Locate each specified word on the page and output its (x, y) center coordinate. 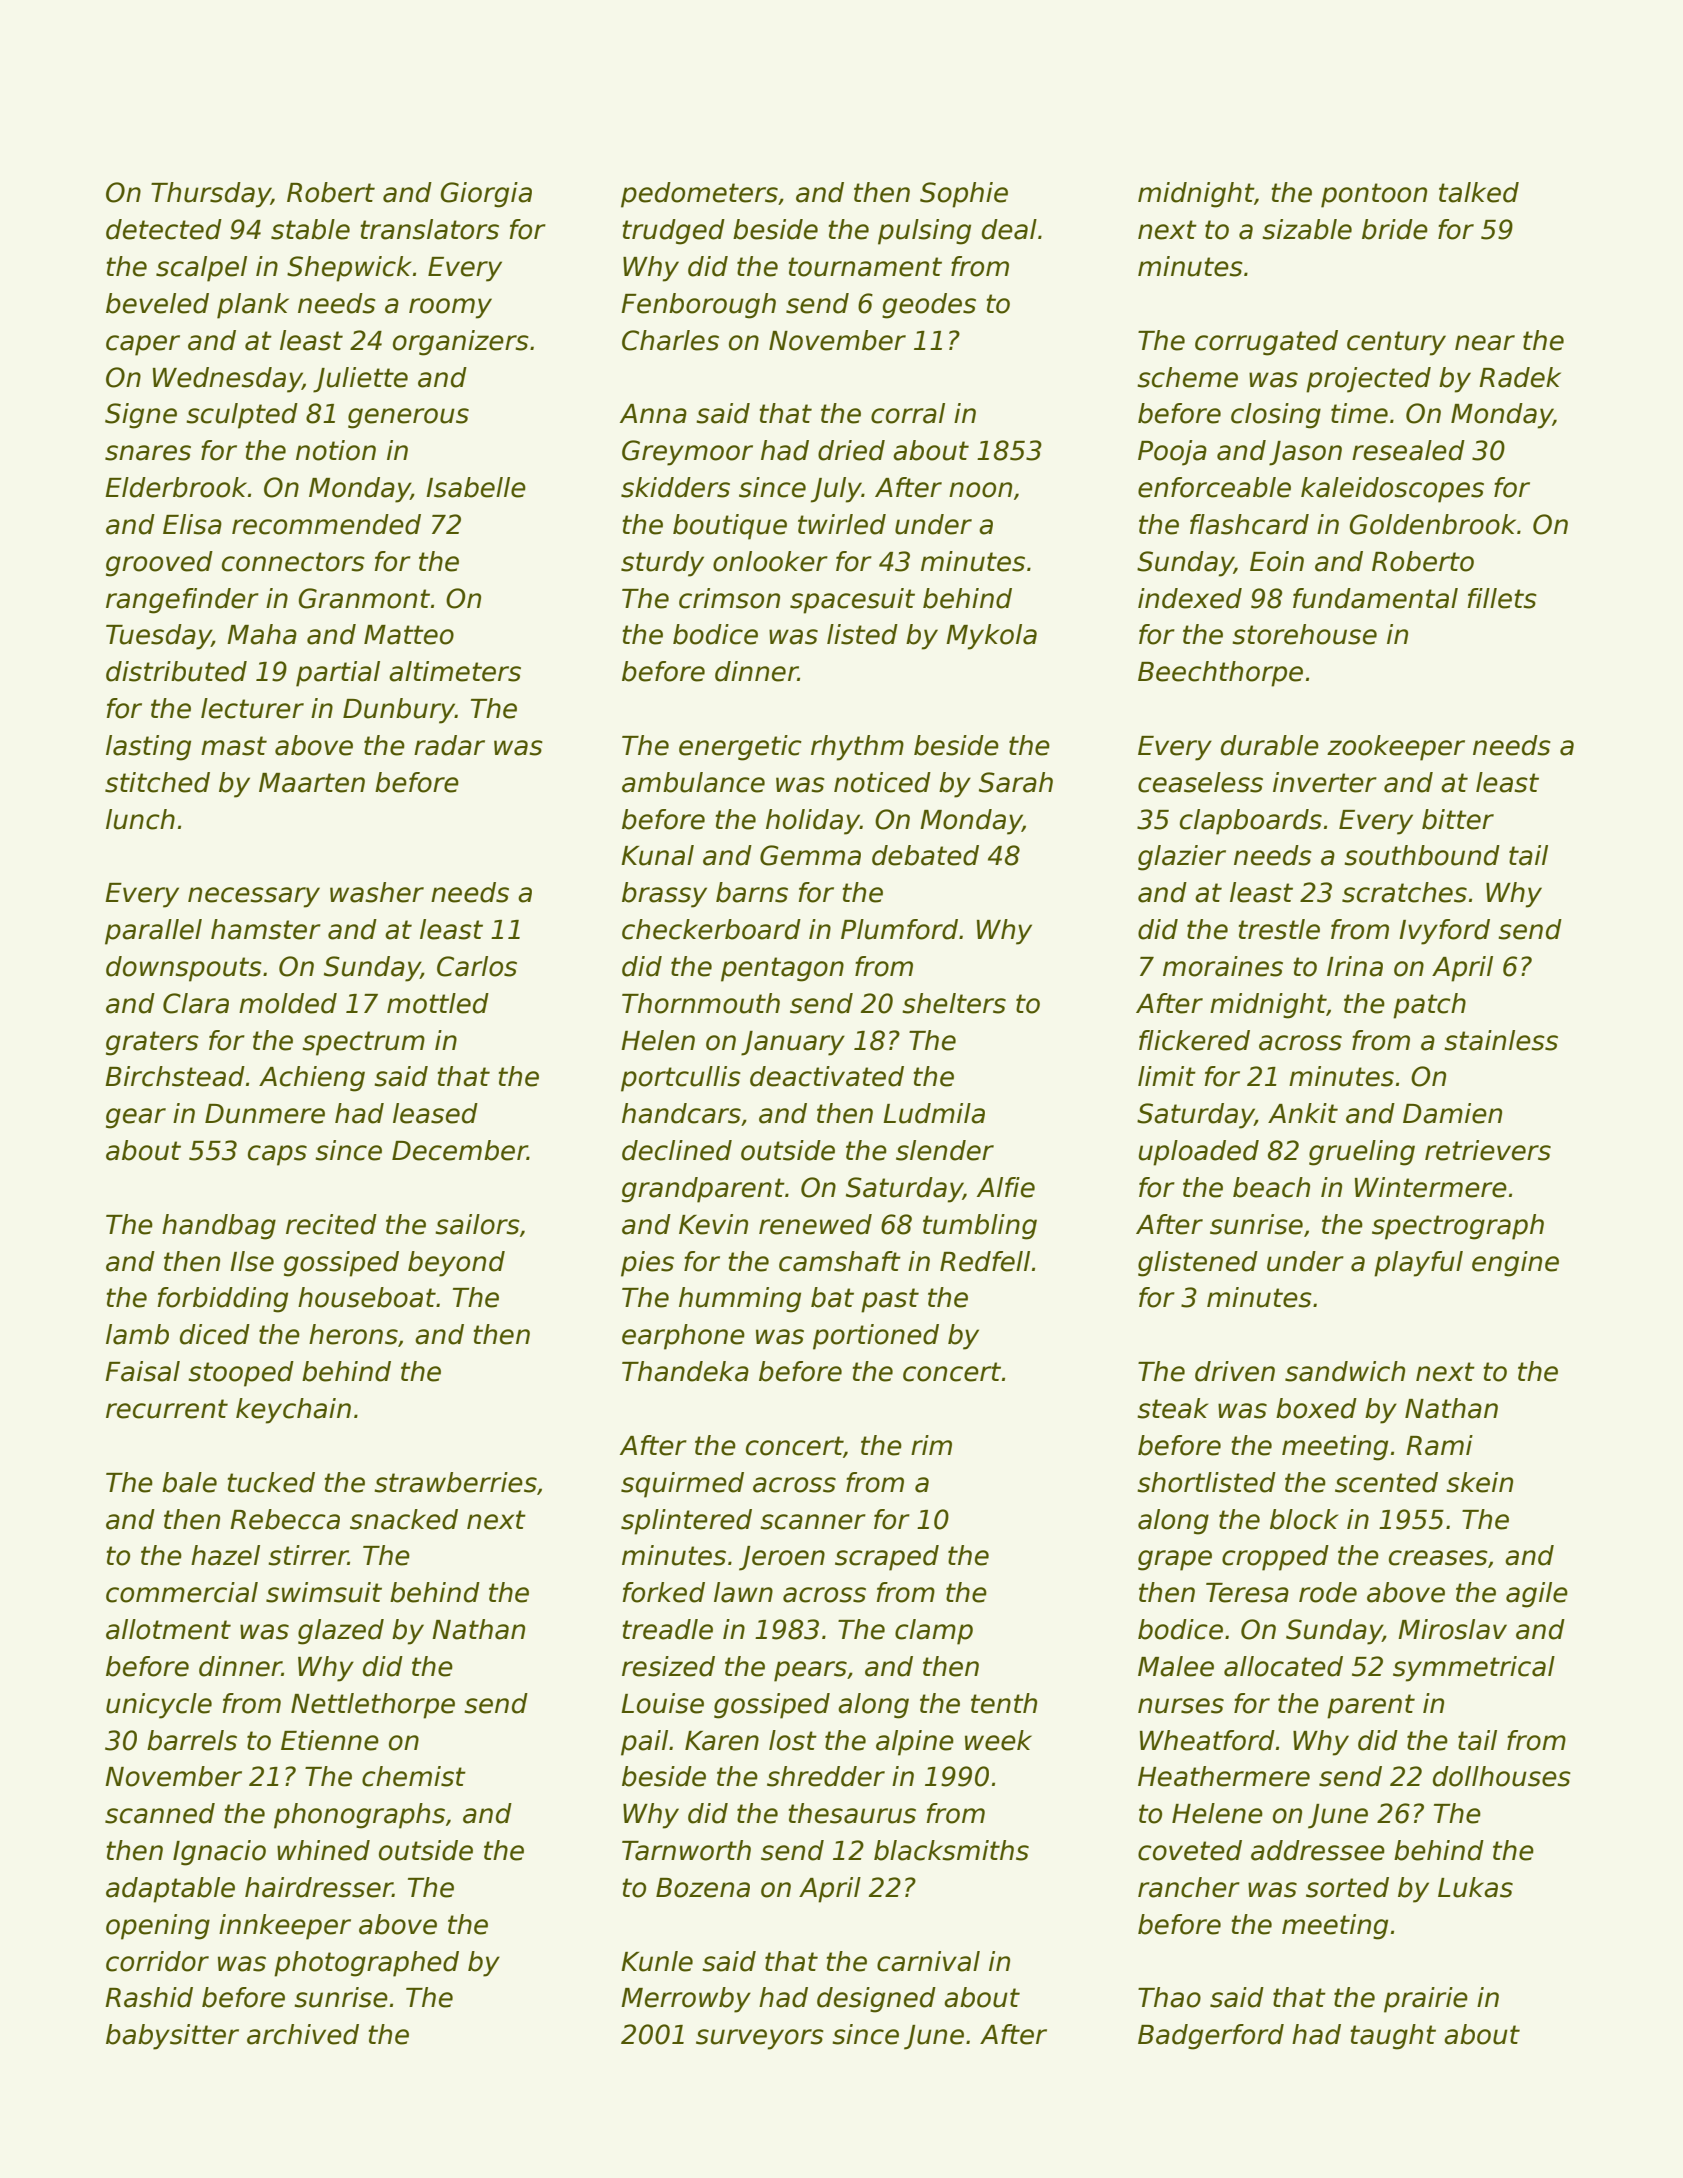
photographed (366, 1964)
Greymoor (687, 453)
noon (980, 490)
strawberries (455, 1482)
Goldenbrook (1432, 524)
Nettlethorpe (373, 1706)
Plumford (899, 929)
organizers (461, 343)
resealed (1408, 450)
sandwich (1345, 1371)
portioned (876, 1337)
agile (1537, 1595)
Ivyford (1444, 932)
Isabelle (476, 487)
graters (152, 1043)
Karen (722, 1741)
